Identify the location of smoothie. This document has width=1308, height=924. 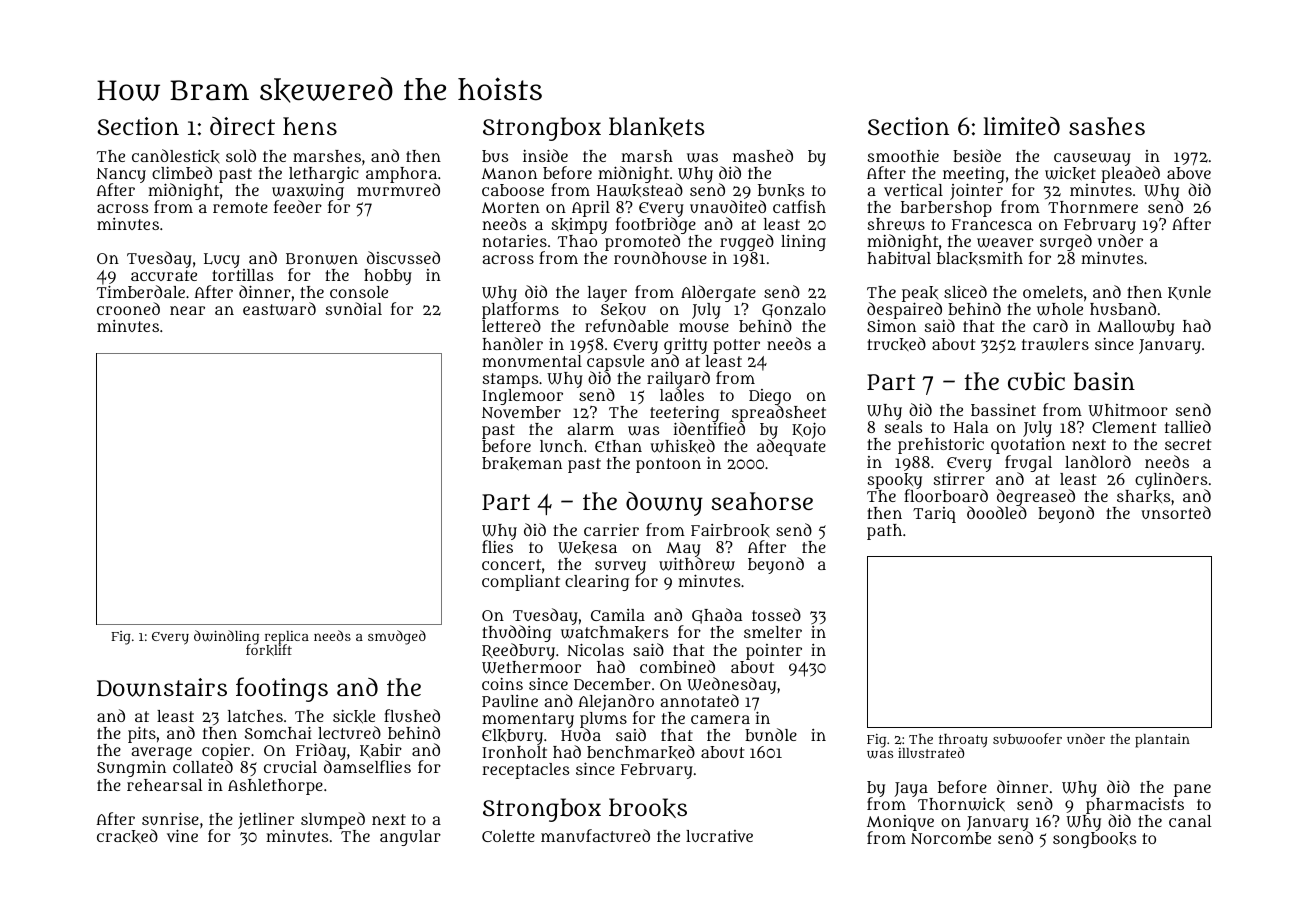
(903, 156).
